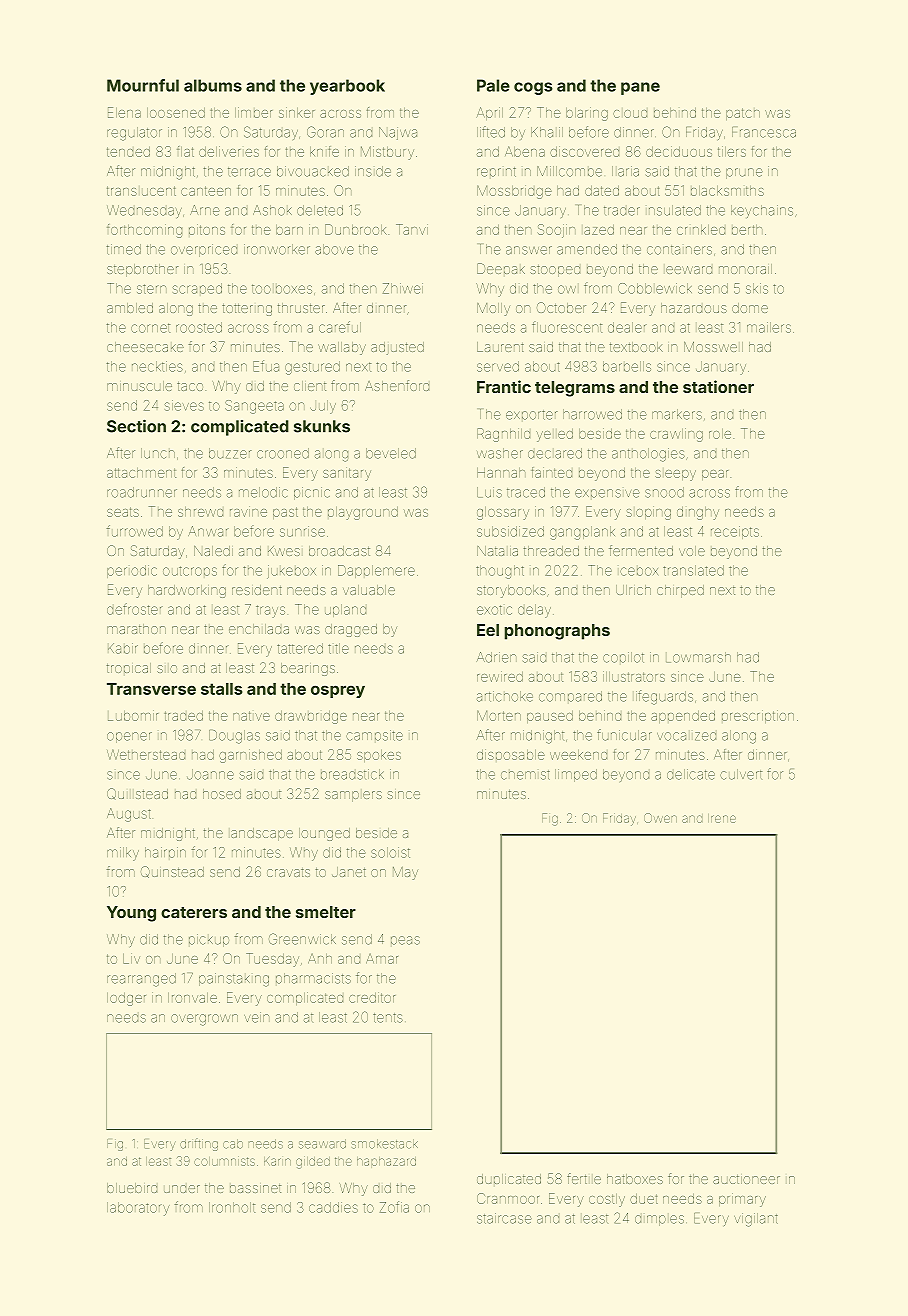  What do you see at coordinates (567, 289) in the screenshot?
I see `owl` at bounding box center [567, 289].
